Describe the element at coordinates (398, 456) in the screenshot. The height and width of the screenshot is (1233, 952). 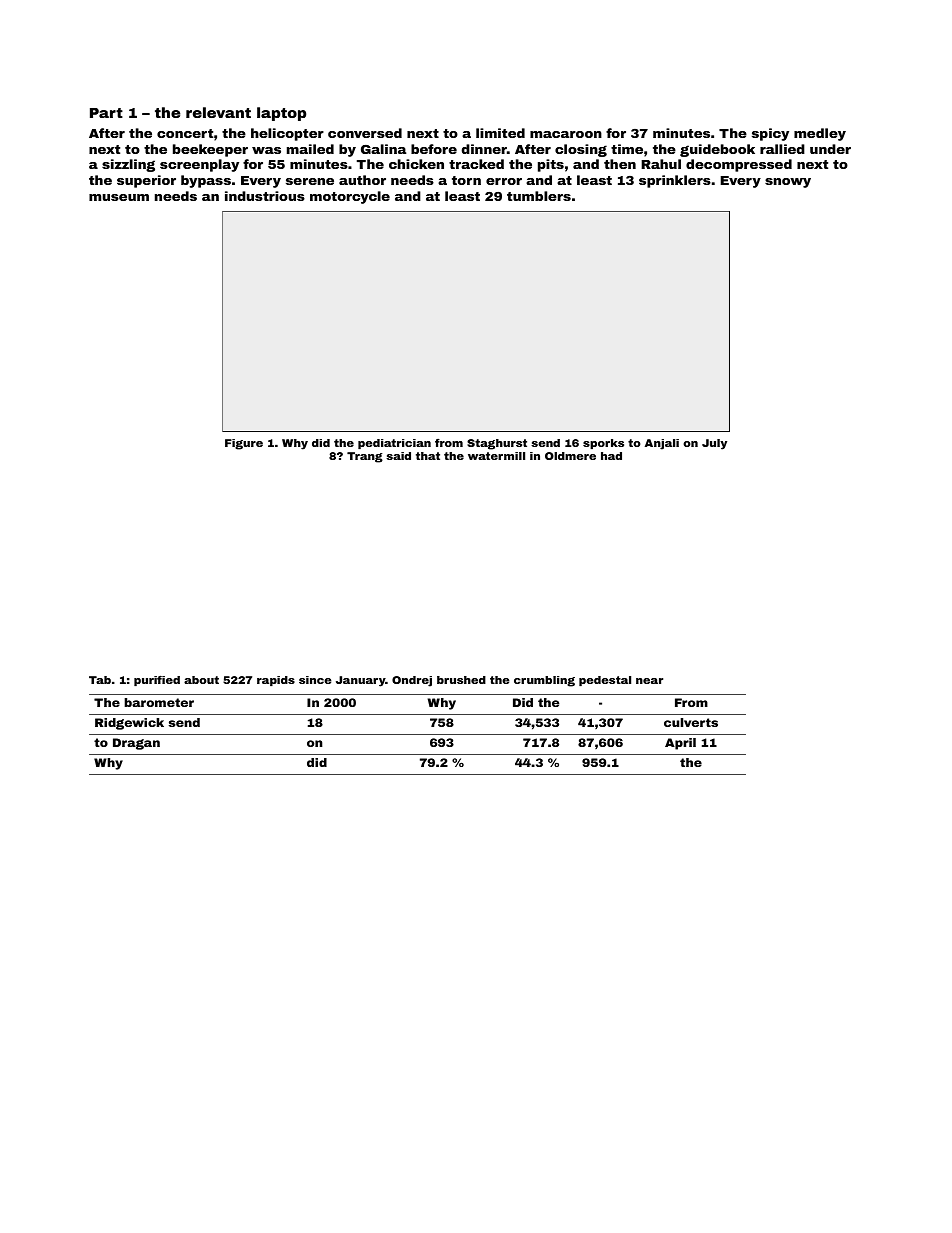
I see `said` at that location.
